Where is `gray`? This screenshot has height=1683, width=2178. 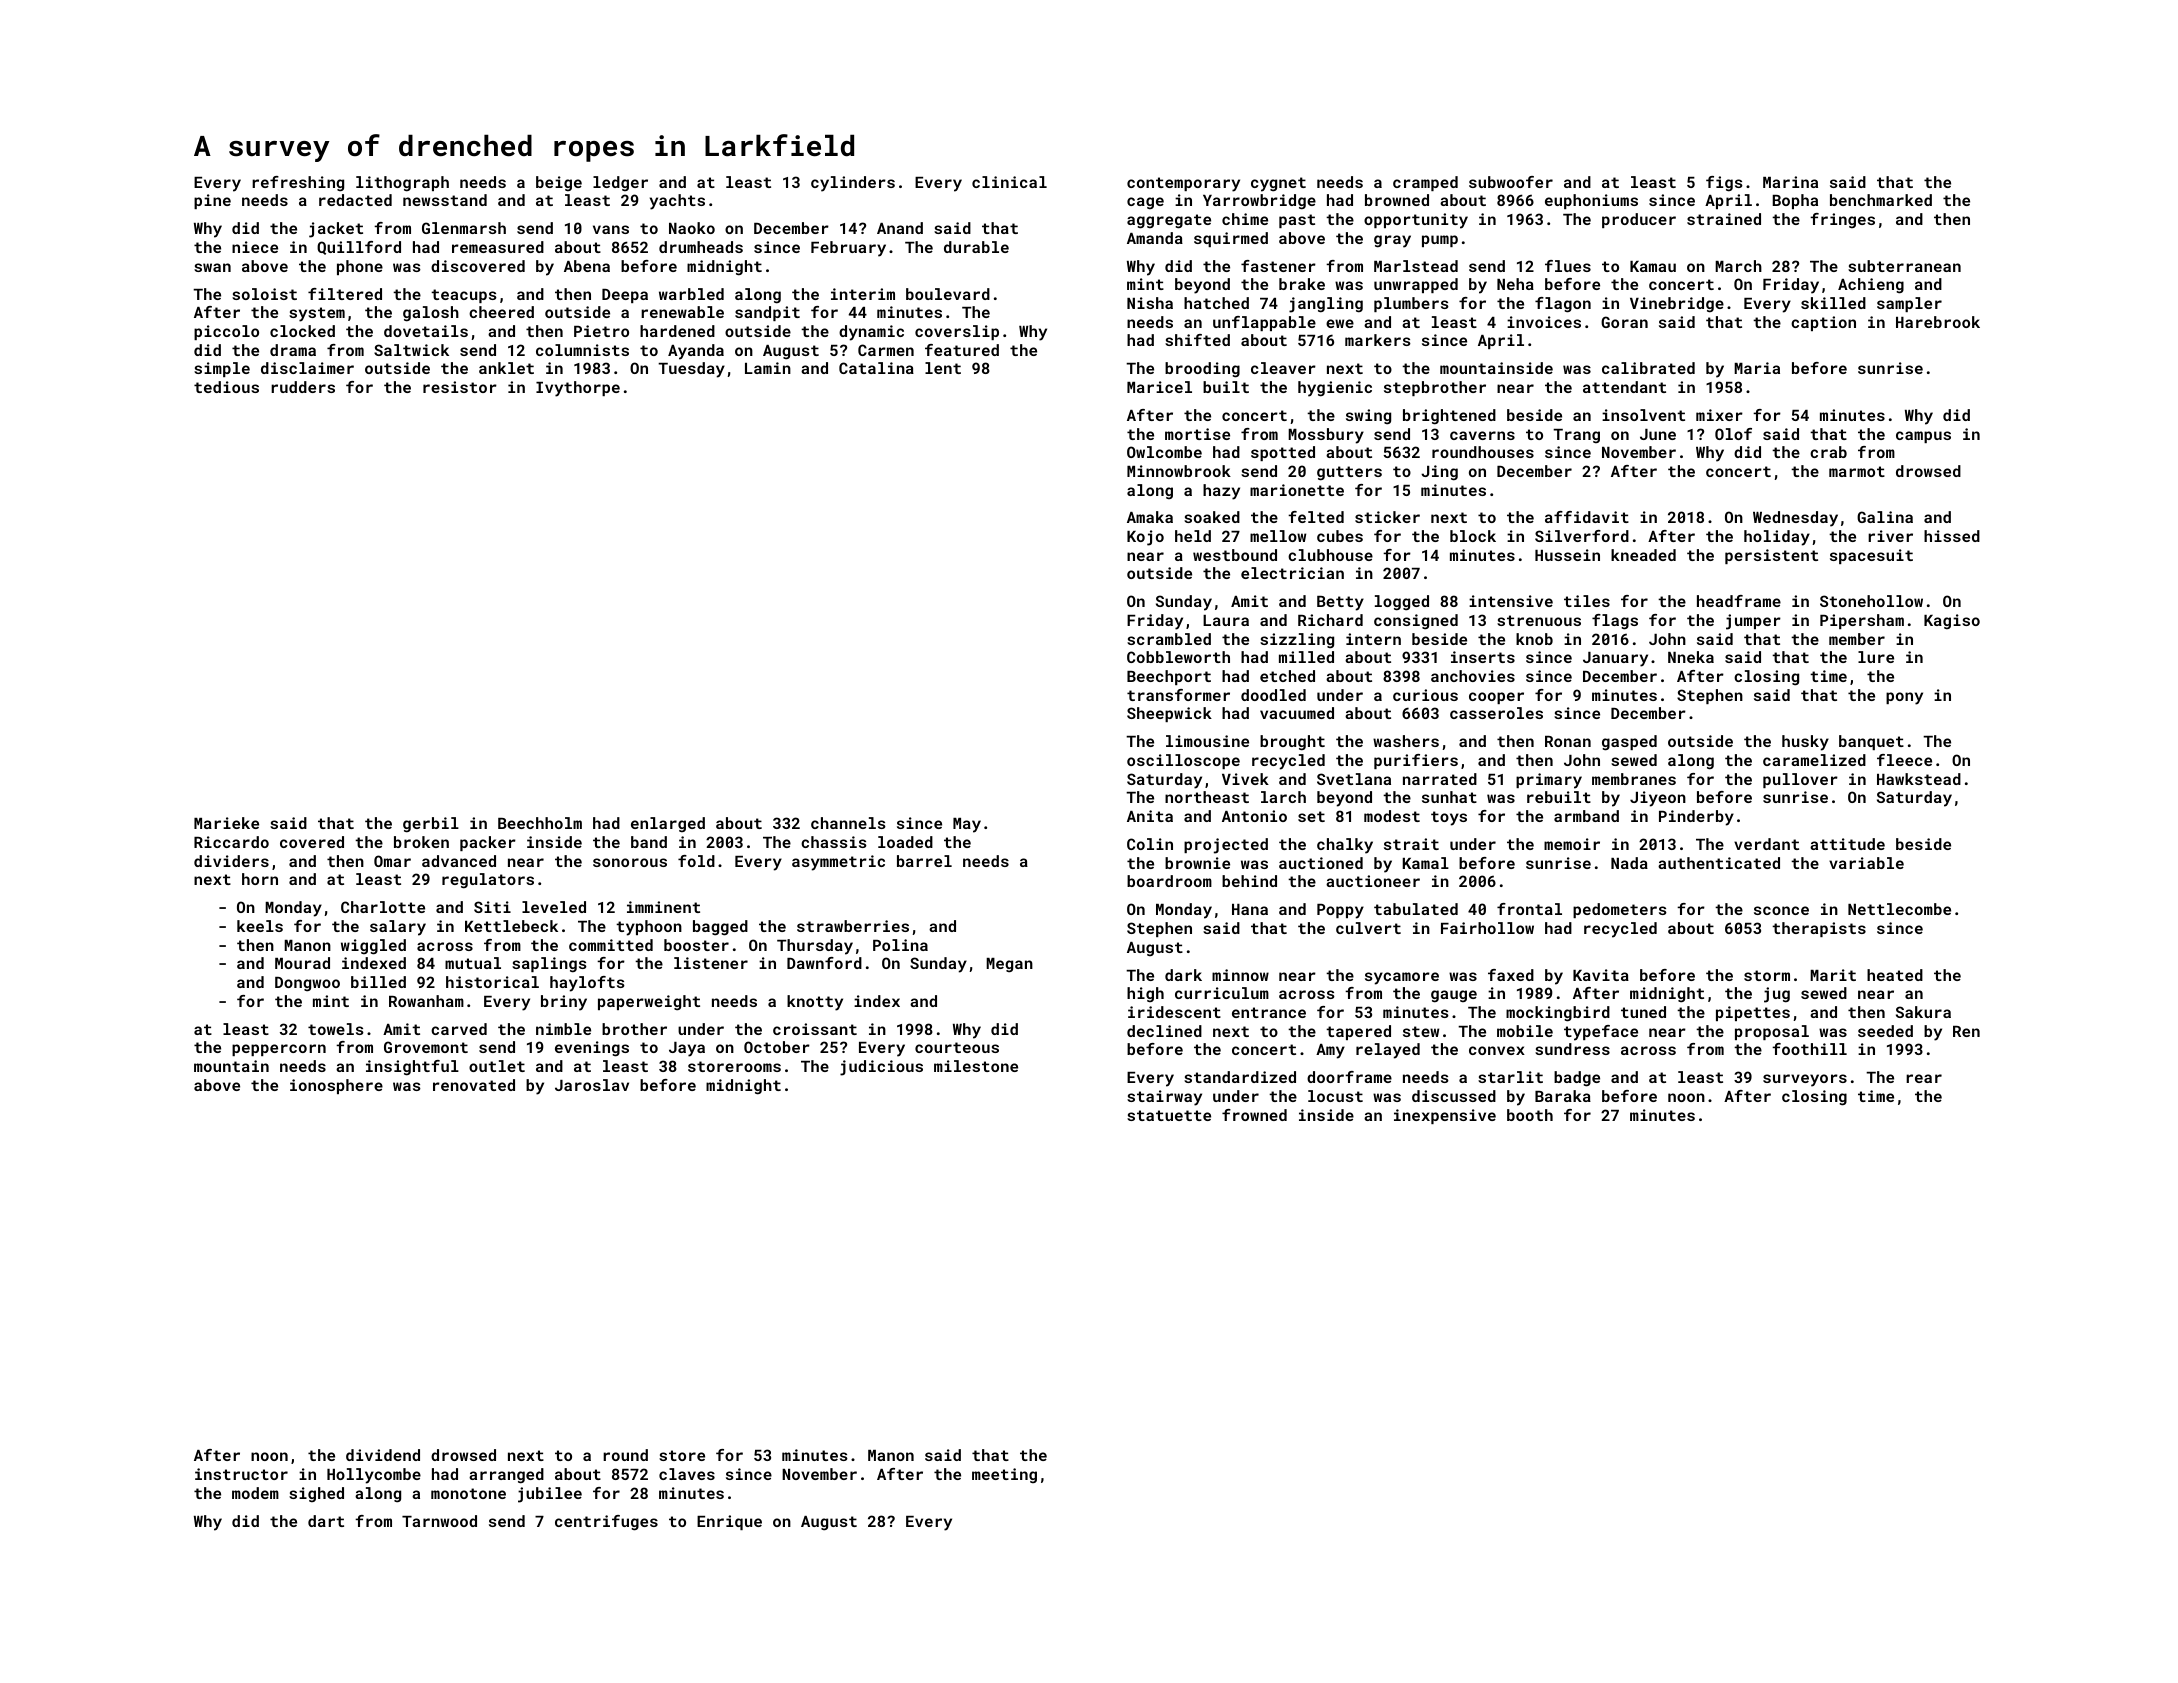 gray is located at coordinates (1392, 241).
